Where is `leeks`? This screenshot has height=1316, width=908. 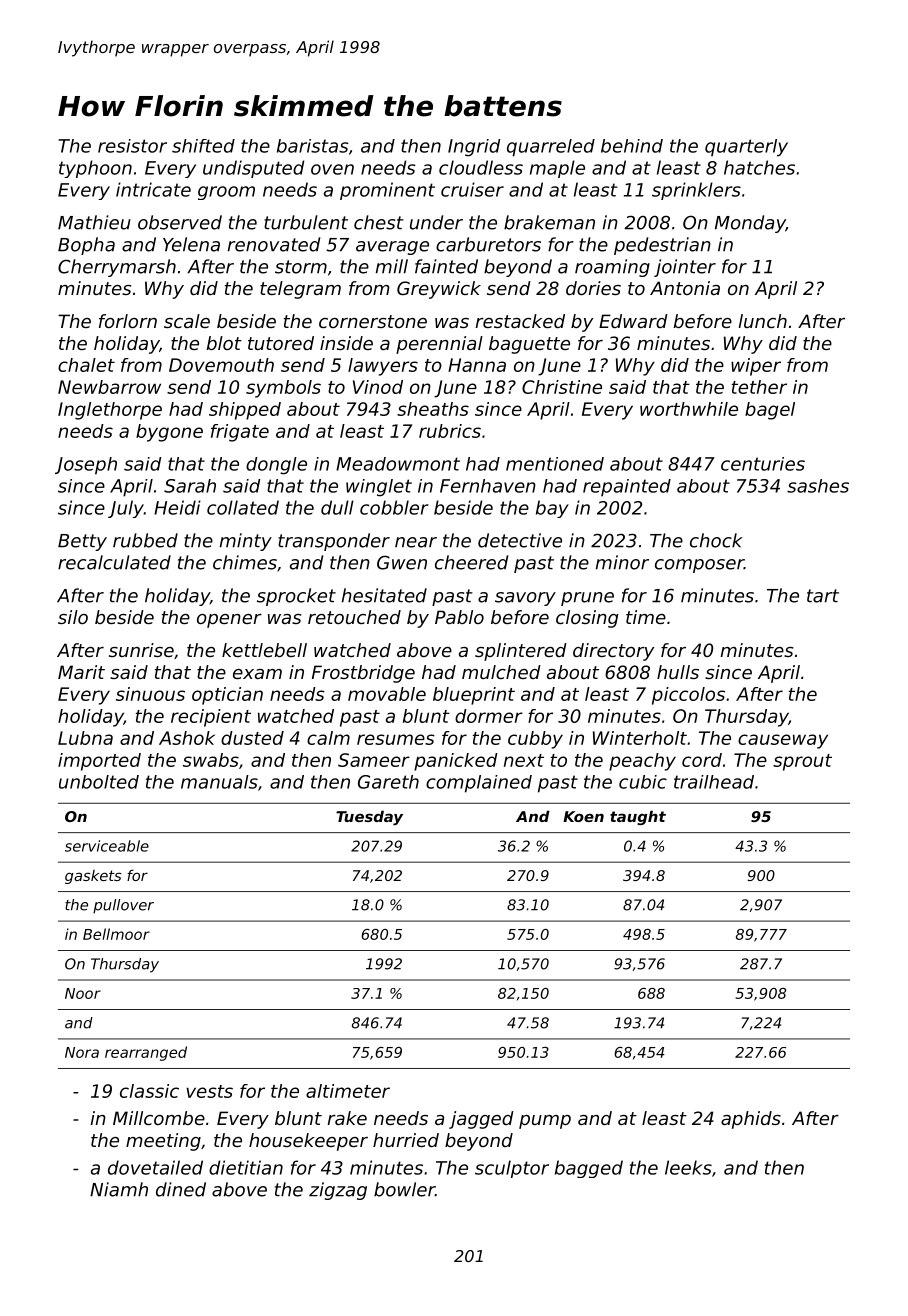
leeks is located at coordinates (688, 1167).
